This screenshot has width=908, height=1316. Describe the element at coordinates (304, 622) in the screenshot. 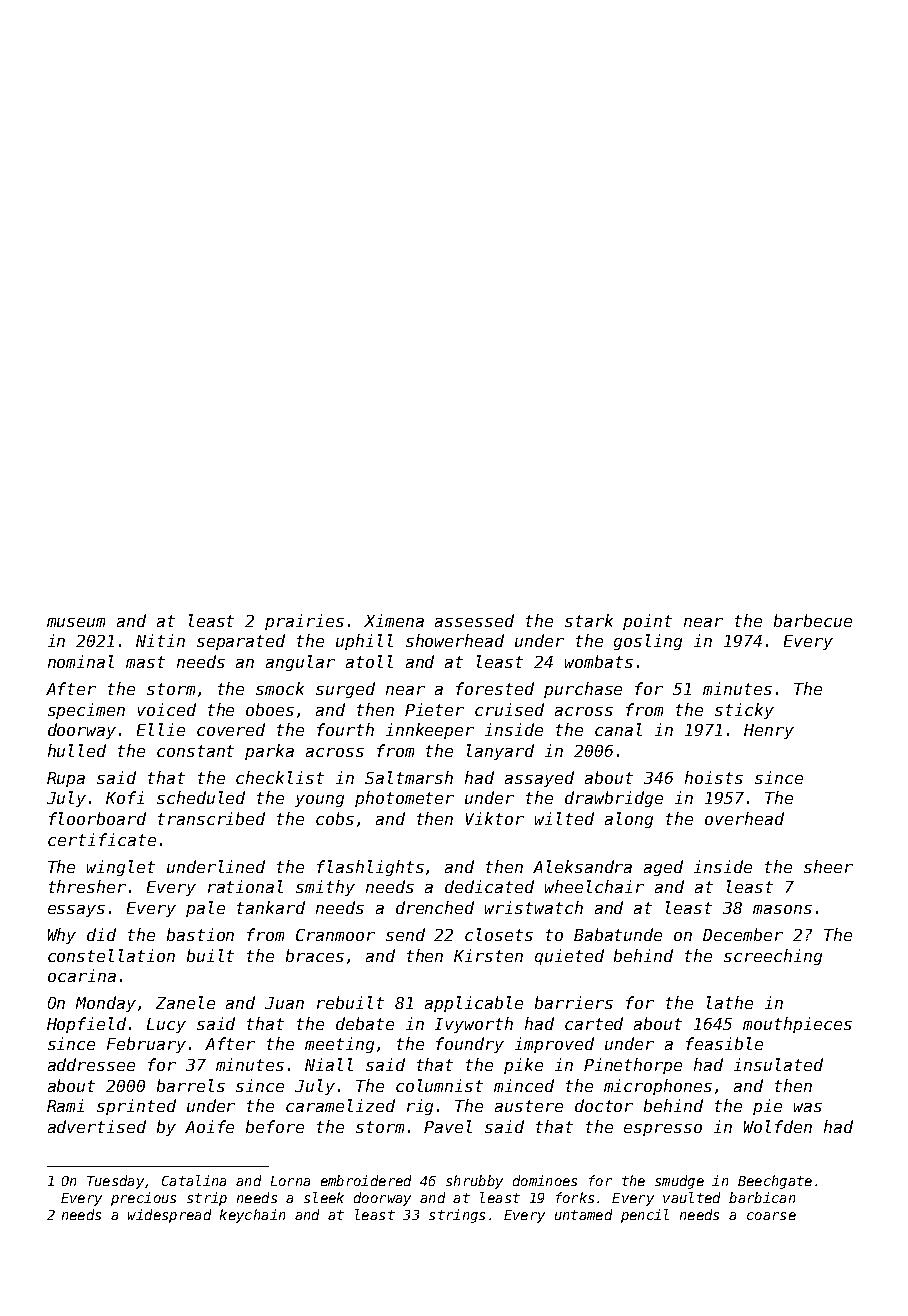

I see `prairies` at that location.
